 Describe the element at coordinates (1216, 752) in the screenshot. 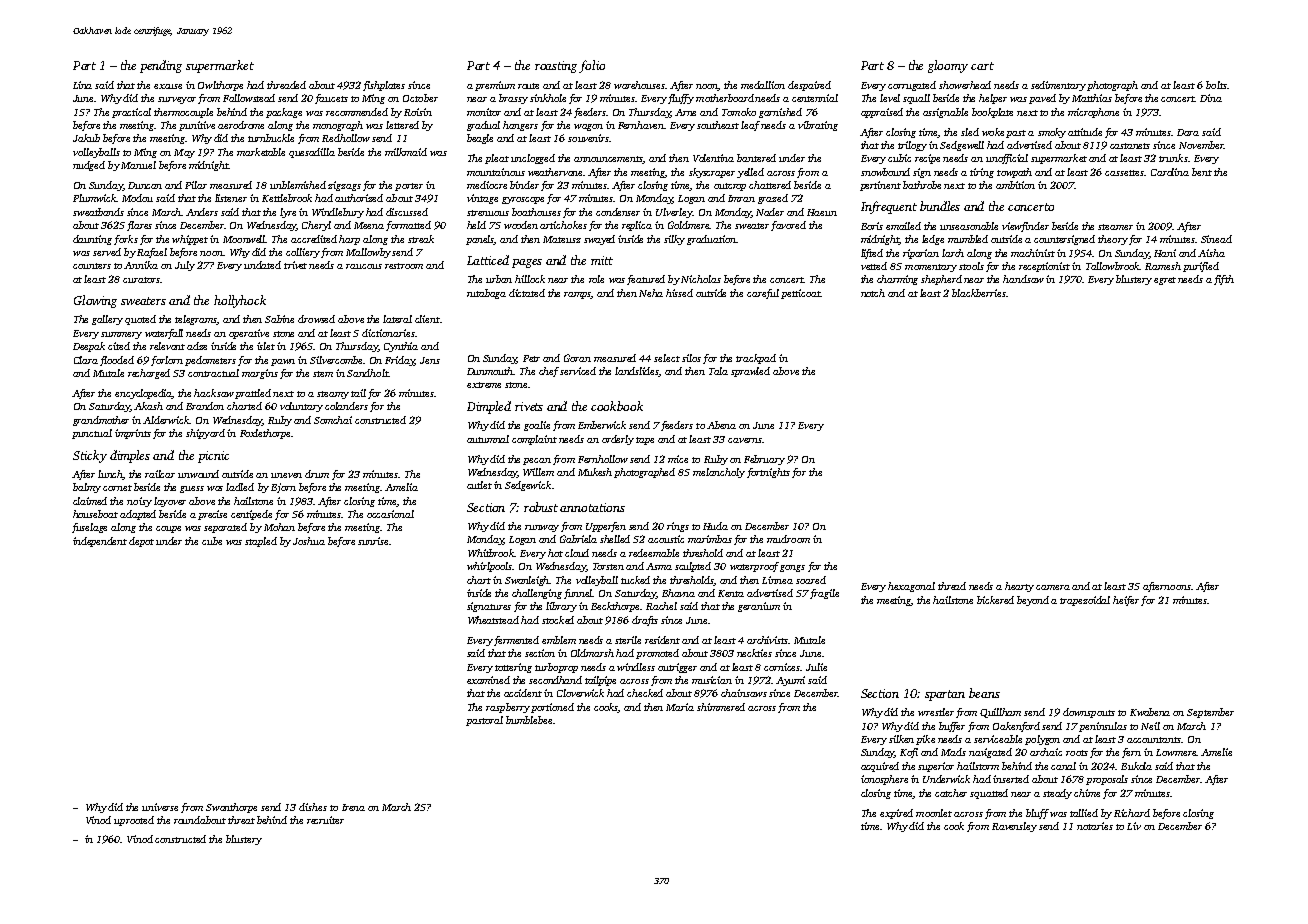

I see `Amelie` at that location.
